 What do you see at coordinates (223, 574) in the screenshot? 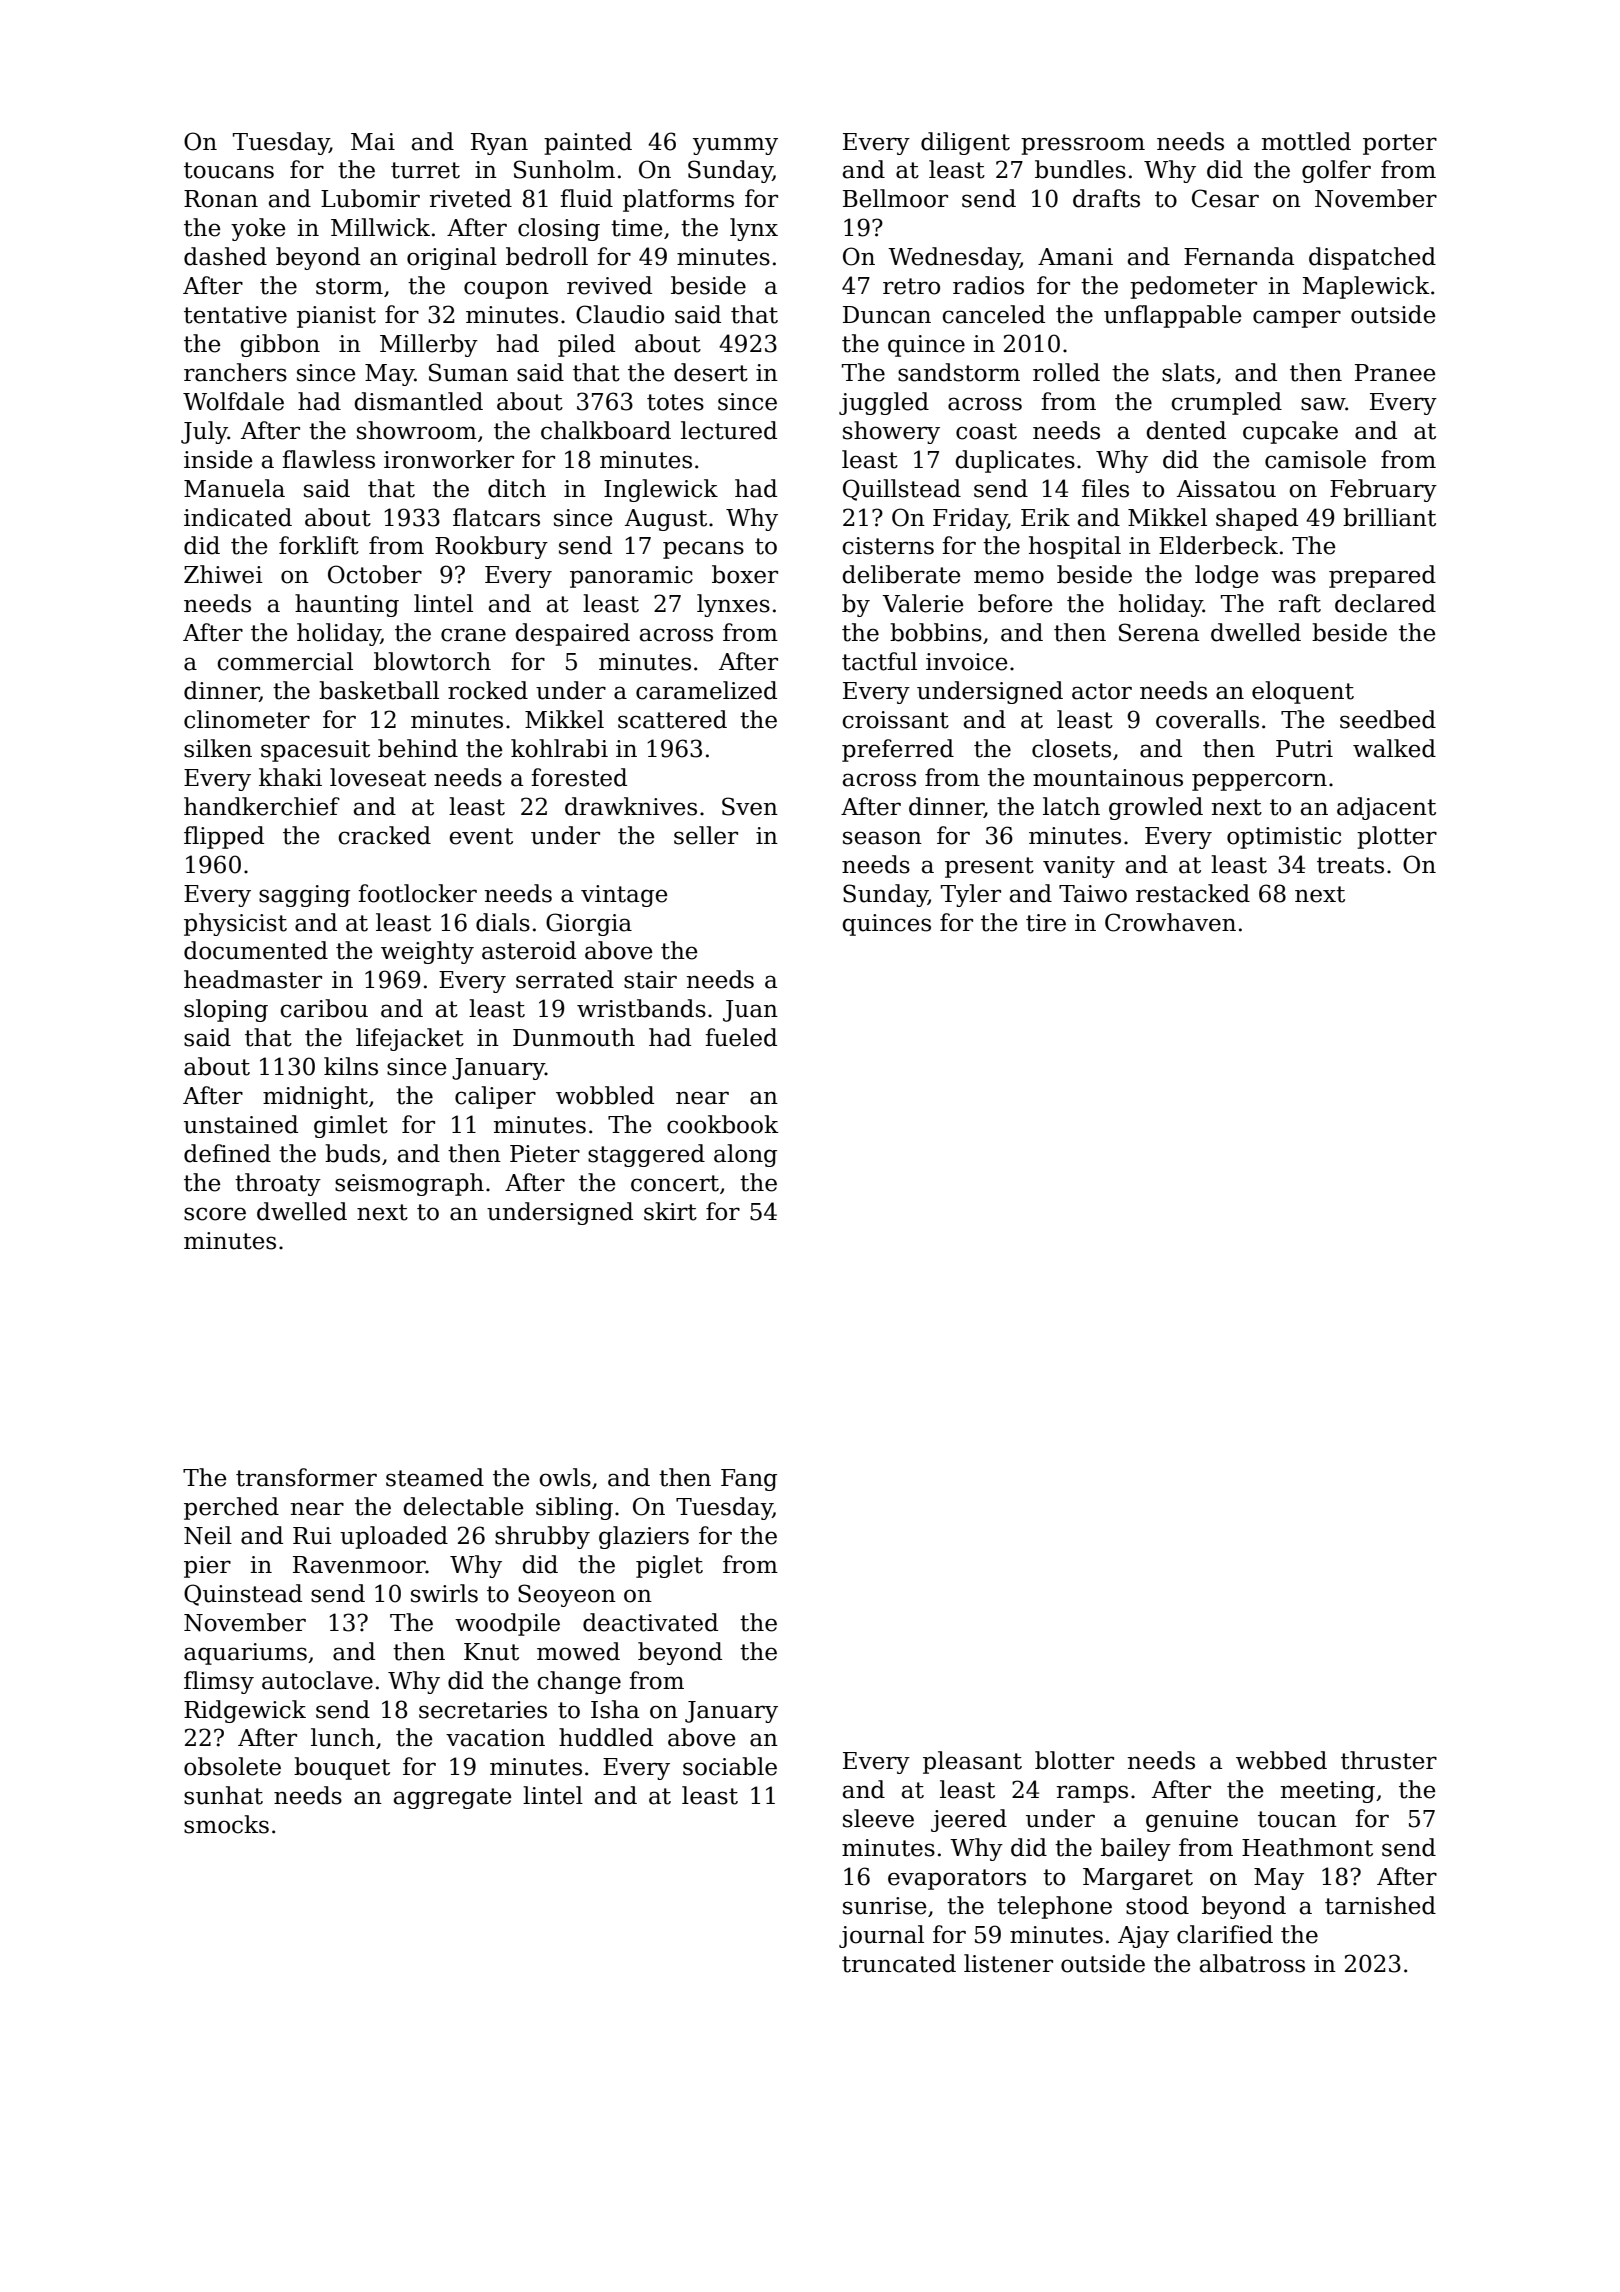
I see `Zhiwei` at bounding box center [223, 574].
